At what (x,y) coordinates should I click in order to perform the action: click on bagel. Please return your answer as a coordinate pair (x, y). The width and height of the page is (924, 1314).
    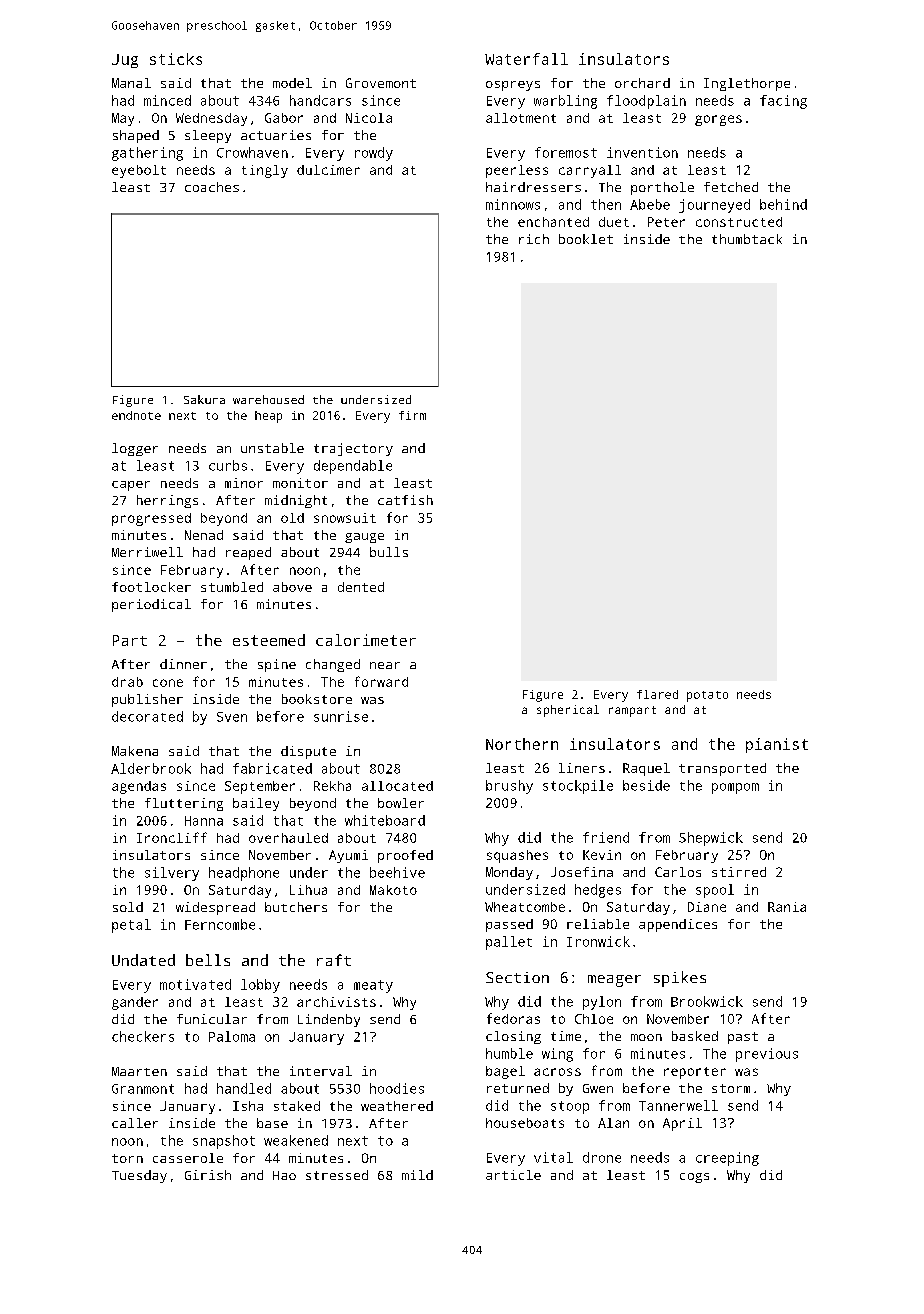
    Looking at the image, I should click on (505, 1072).
